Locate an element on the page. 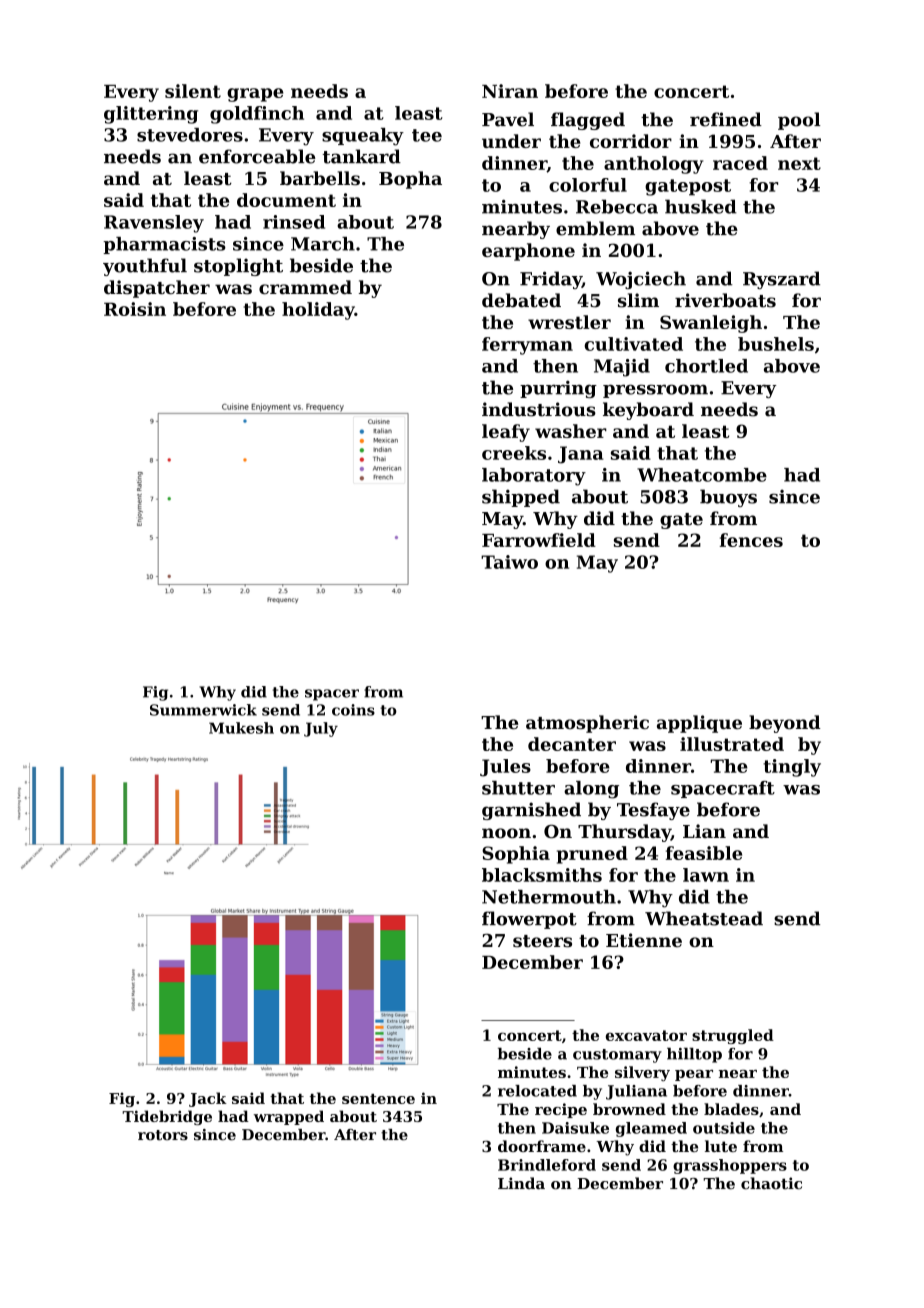 Image resolution: width=924 pixels, height=1308 pixels. fences is located at coordinates (751, 540).
